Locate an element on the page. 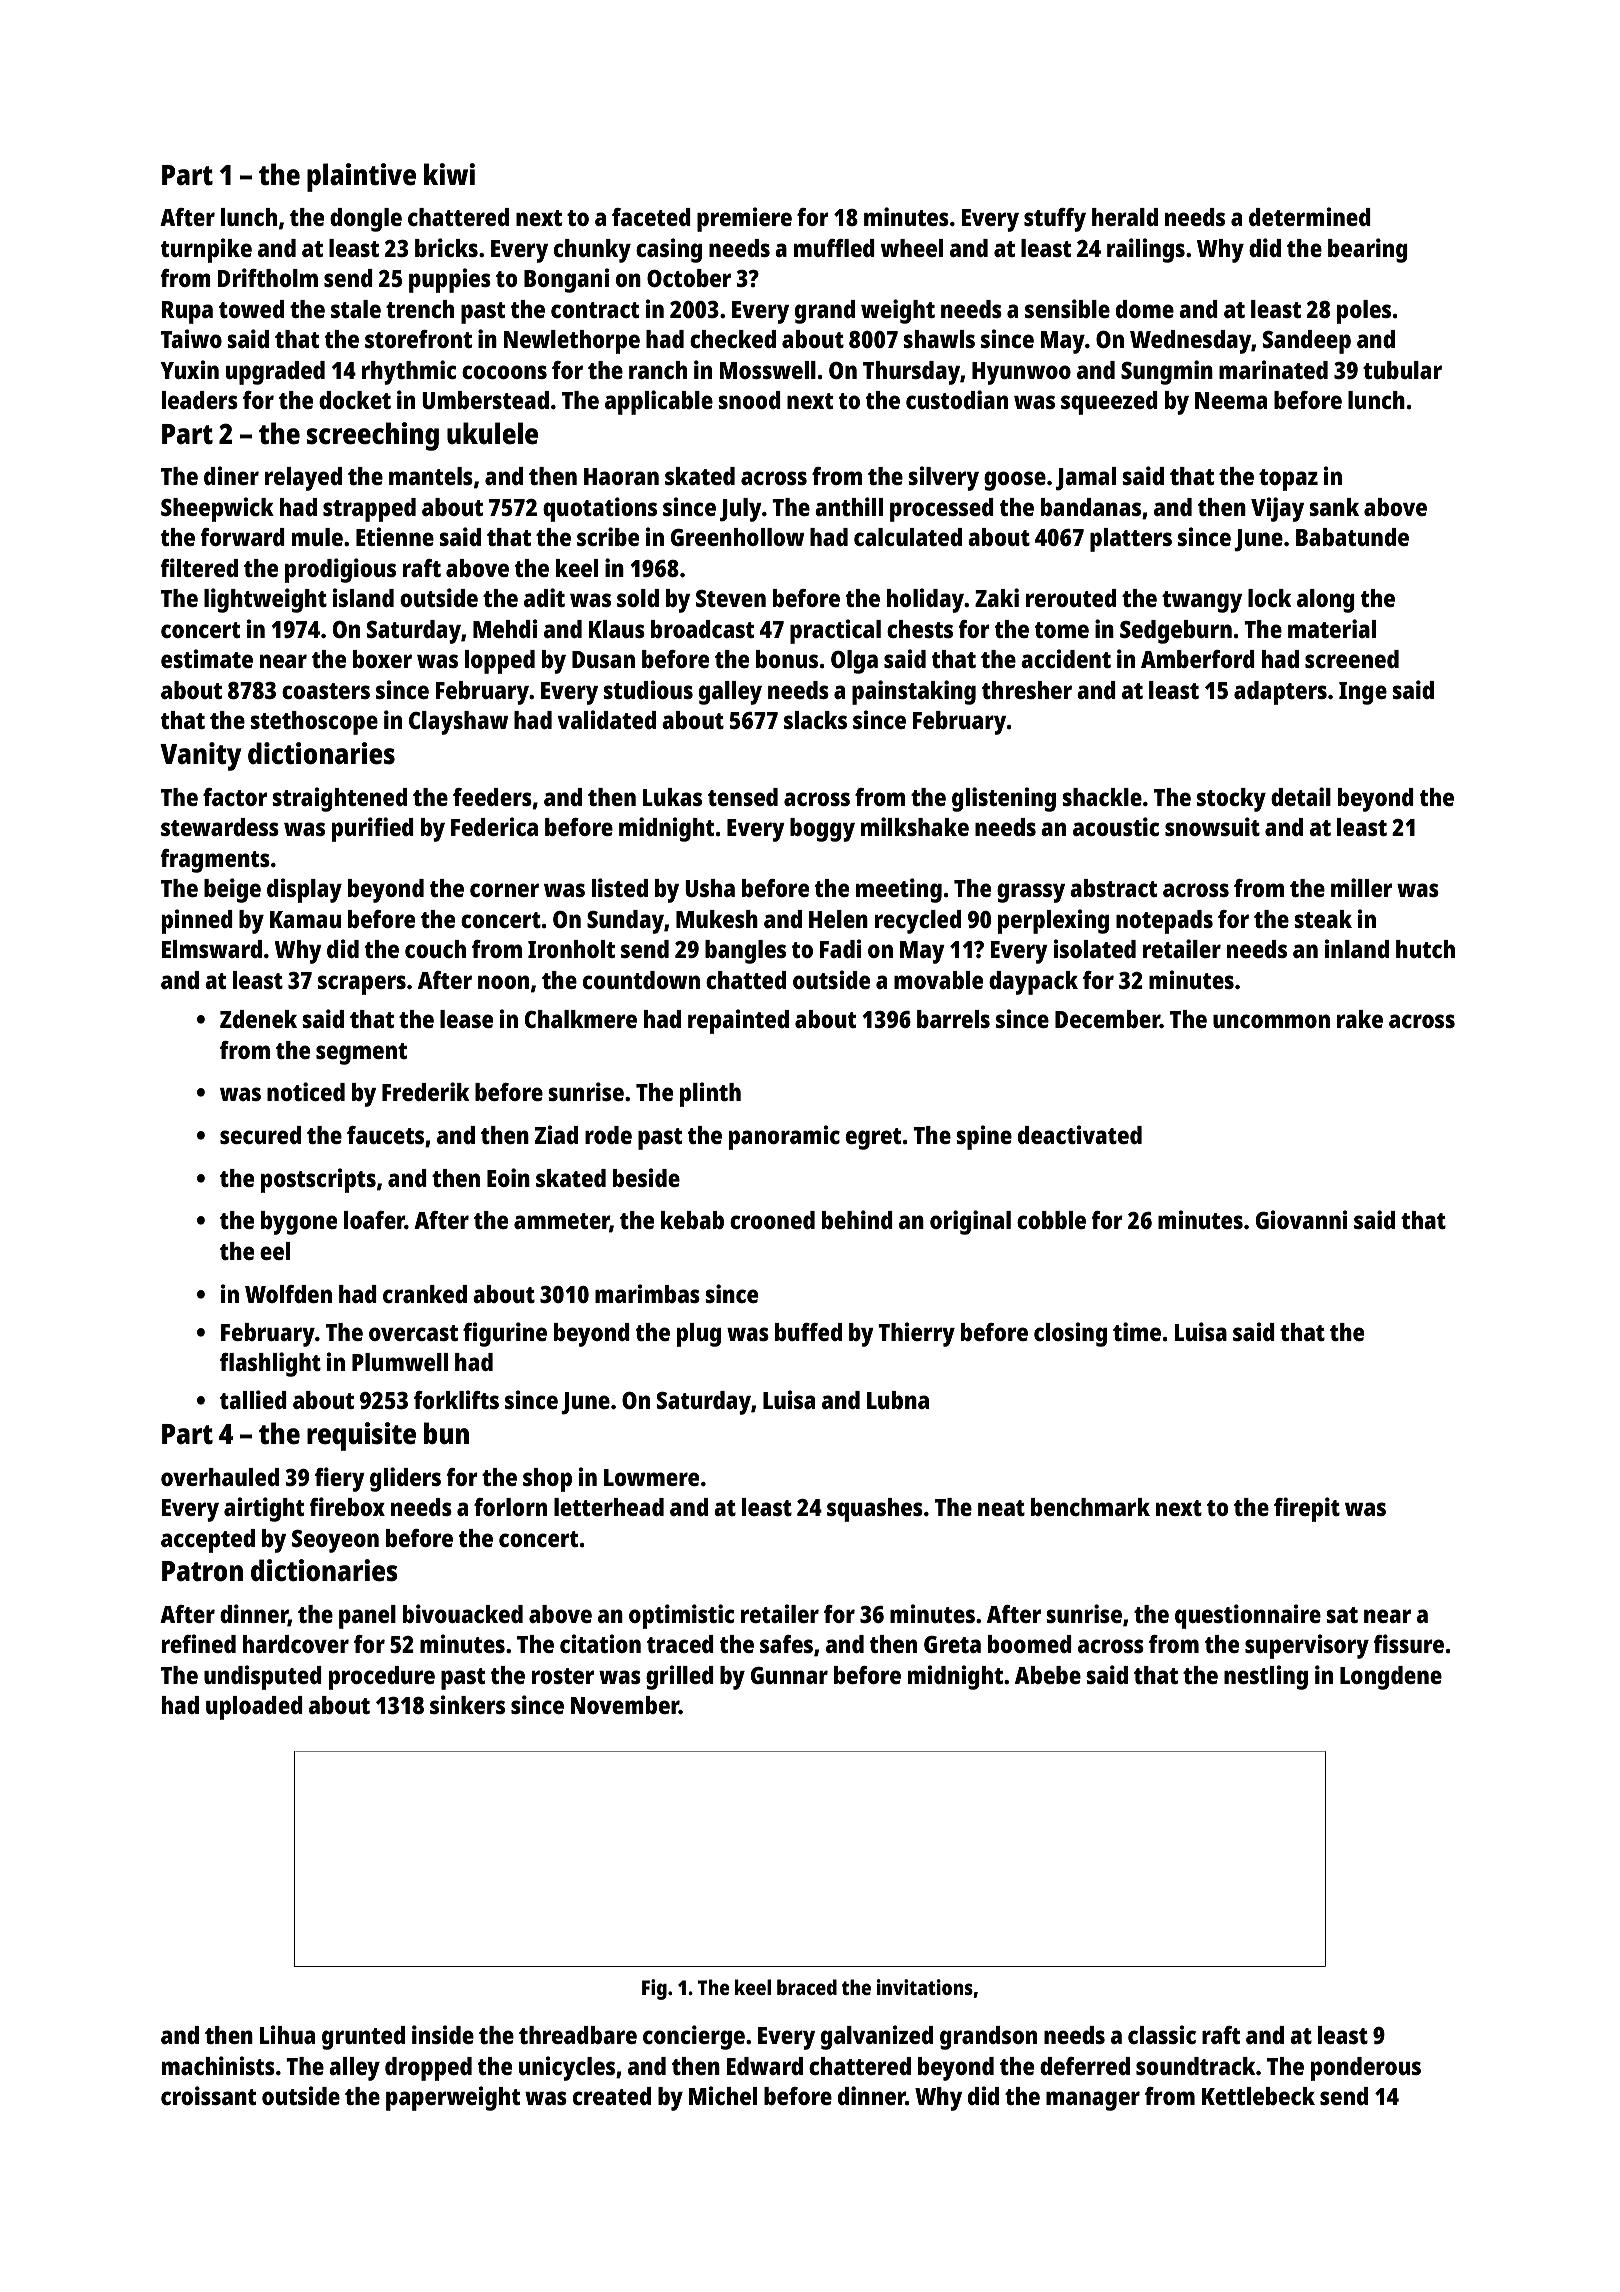  plaintive is located at coordinates (361, 177).
